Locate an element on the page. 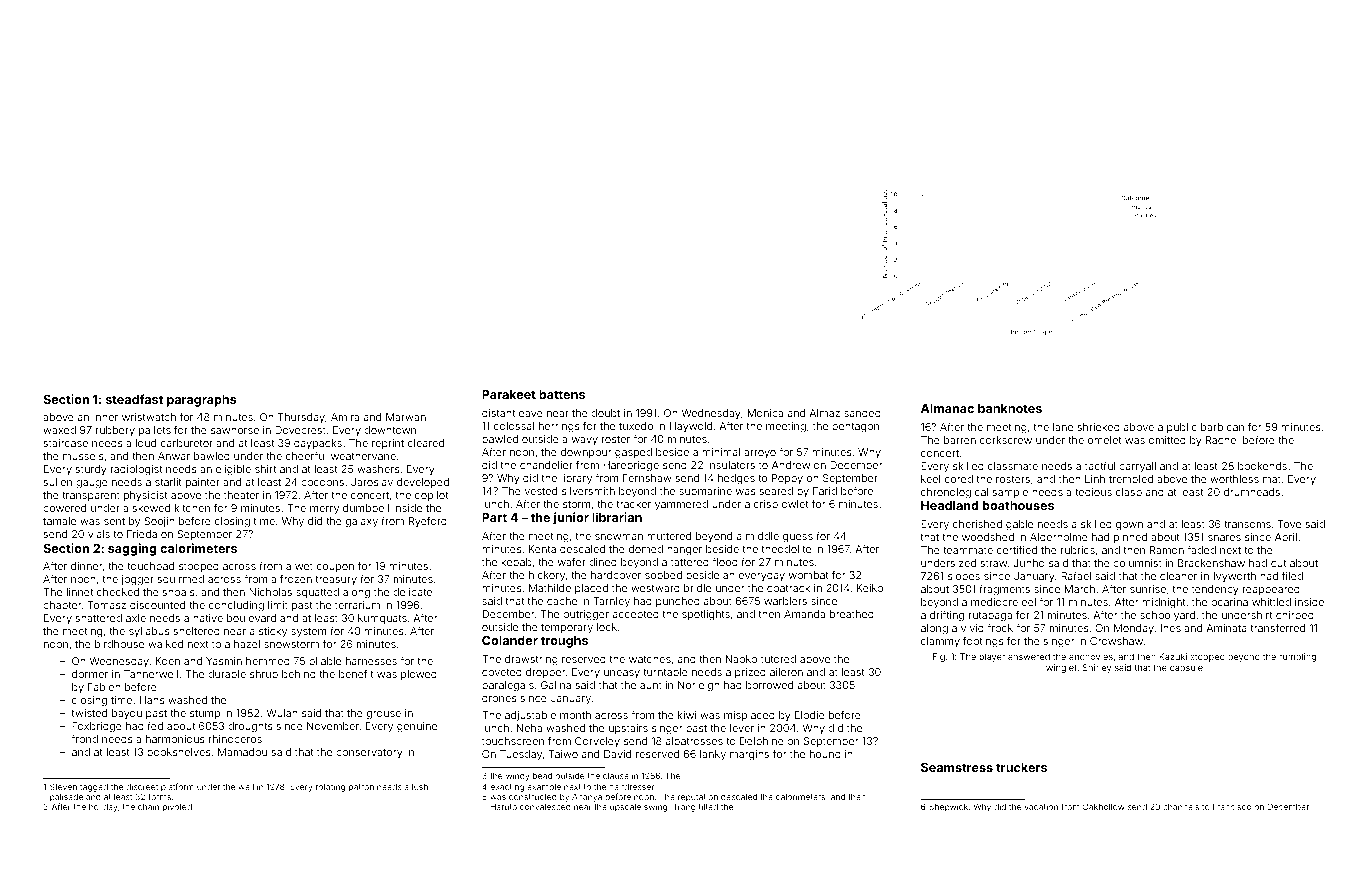 The image size is (1372, 887). tracker is located at coordinates (633, 504).
